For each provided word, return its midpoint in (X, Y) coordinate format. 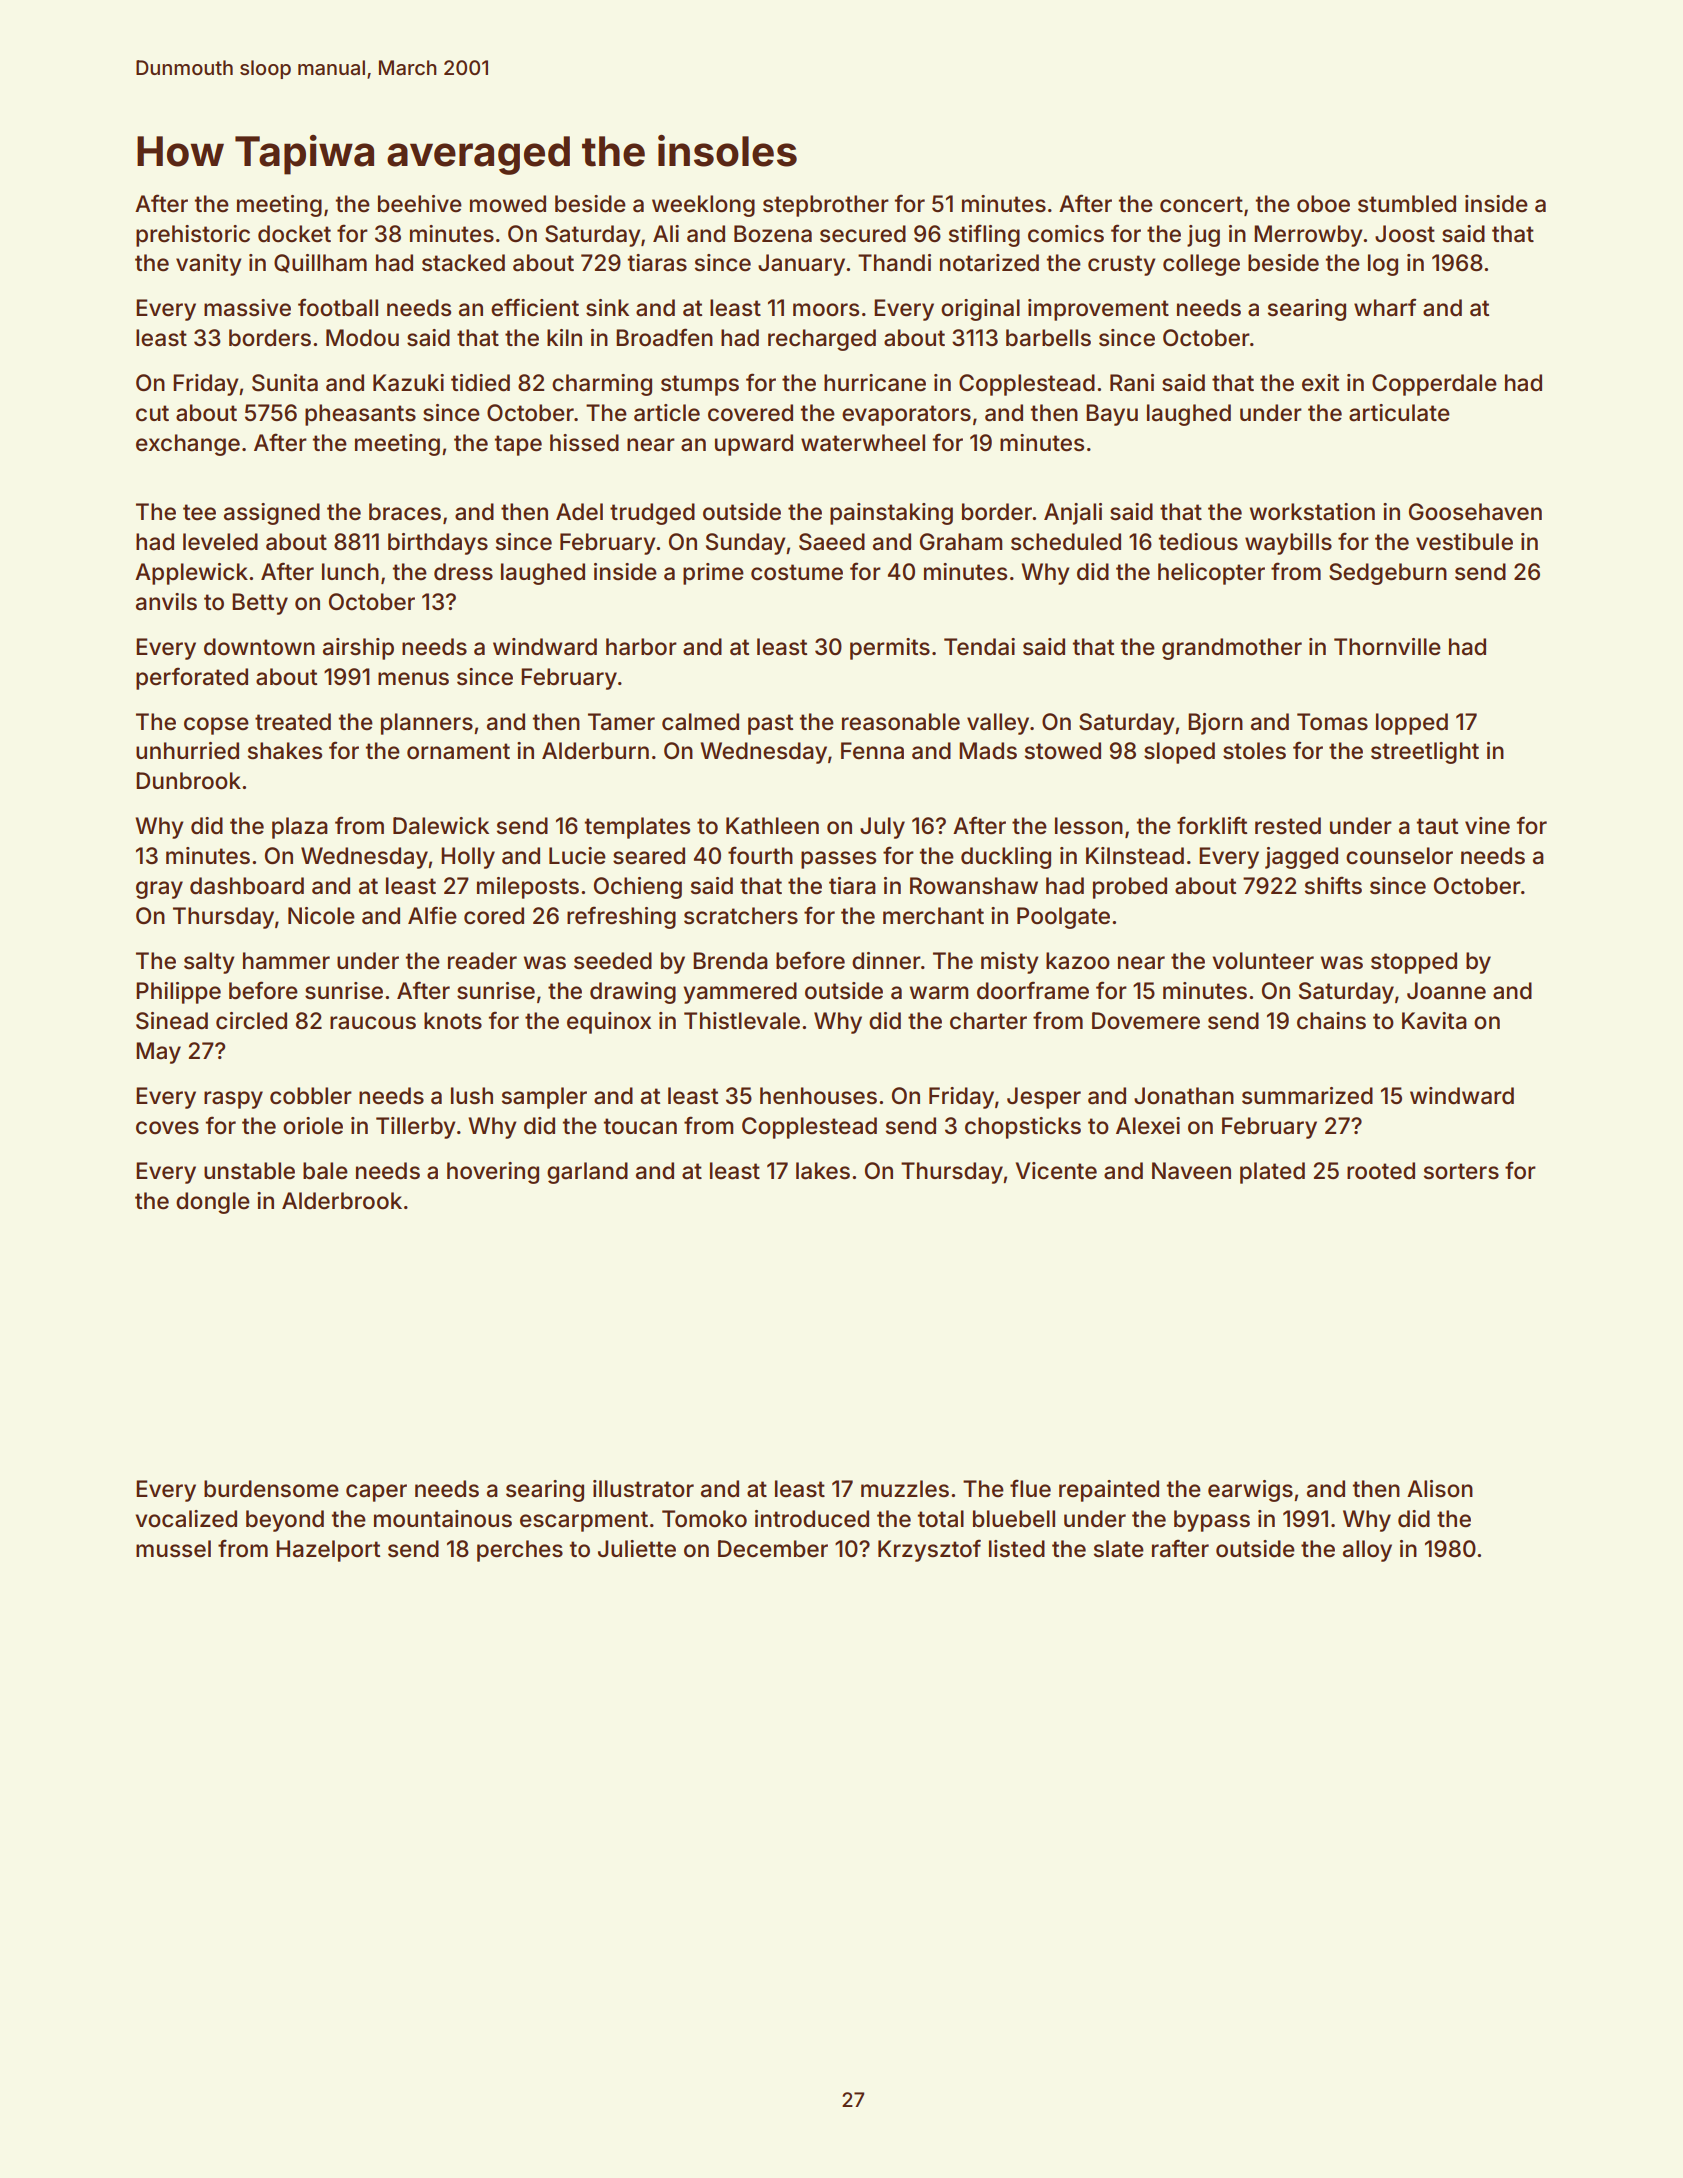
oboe (1323, 204)
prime (713, 574)
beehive (420, 204)
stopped (1414, 963)
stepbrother (826, 206)
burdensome (271, 1489)
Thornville (1387, 647)
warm (939, 993)
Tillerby (415, 1128)
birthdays (438, 544)
